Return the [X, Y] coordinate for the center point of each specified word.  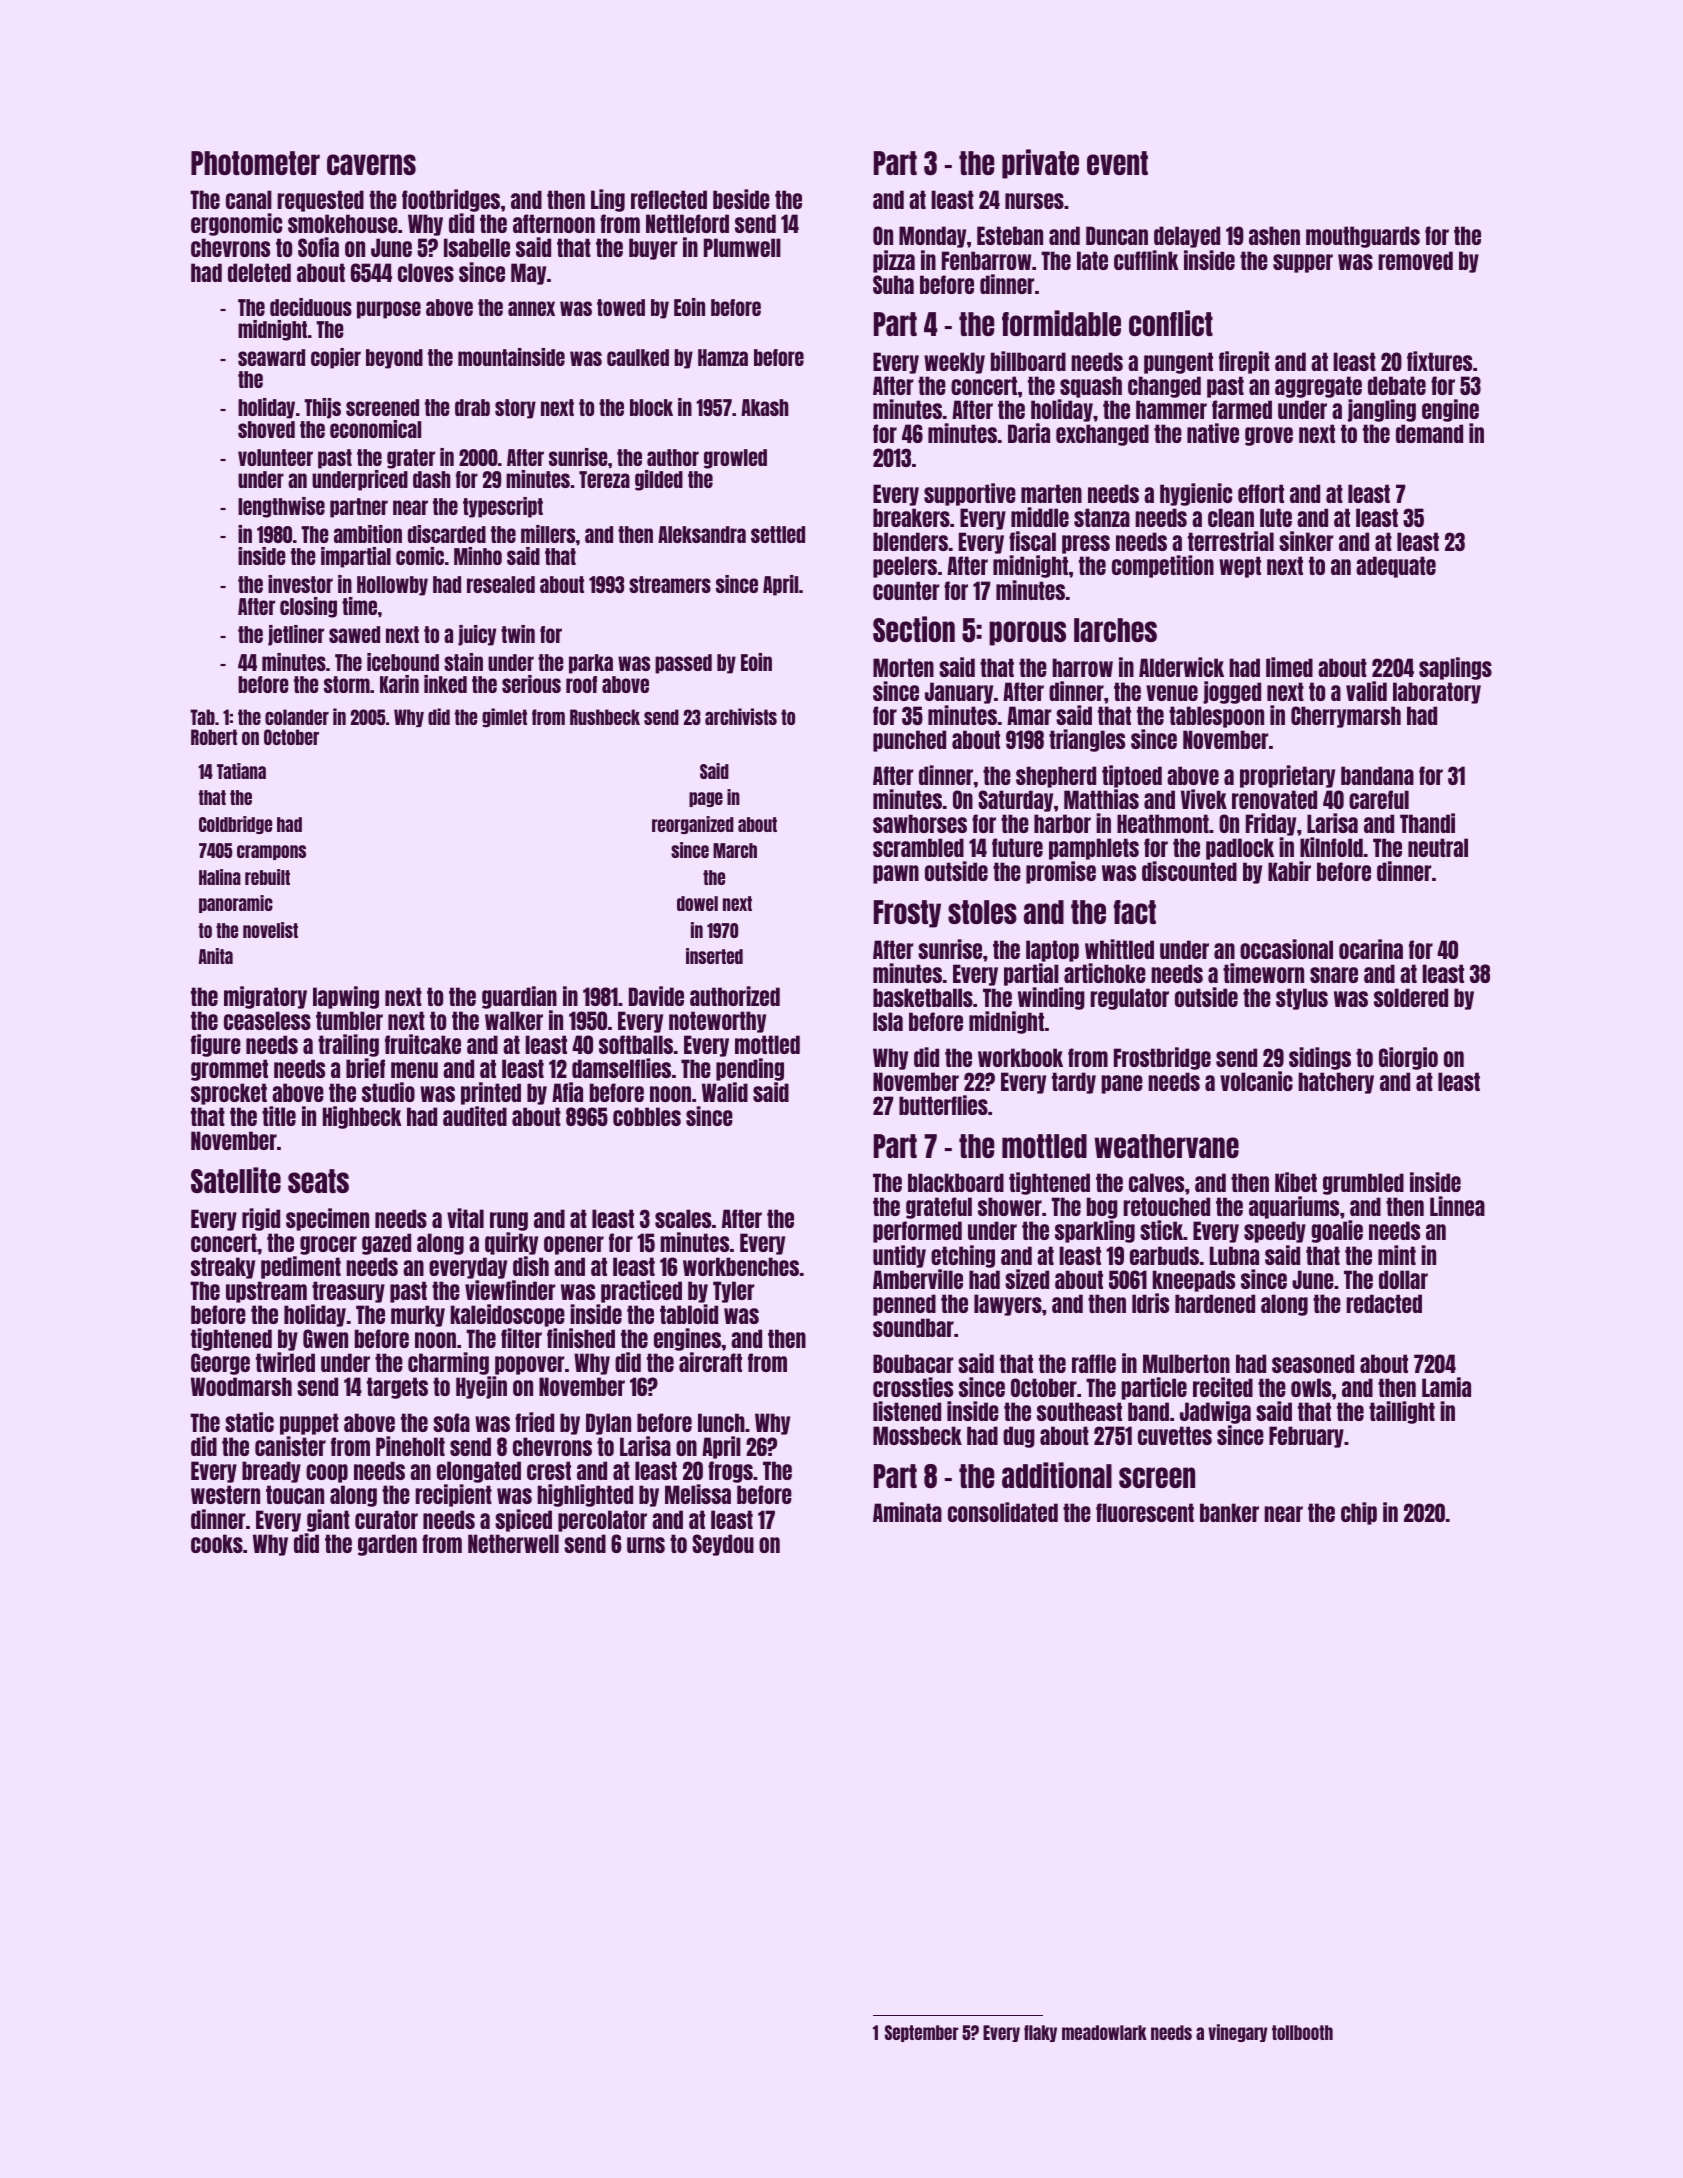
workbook [1020, 1057]
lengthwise [281, 507]
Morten [903, 667]
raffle [1094, 1363]
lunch [721, 1422]
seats [318, 1181]
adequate [1396, 567]
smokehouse [343, 223]
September [922, 2033]
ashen [1274, 235]
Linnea [1457, 1206]
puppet [309, 1424]
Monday [932, 237]
